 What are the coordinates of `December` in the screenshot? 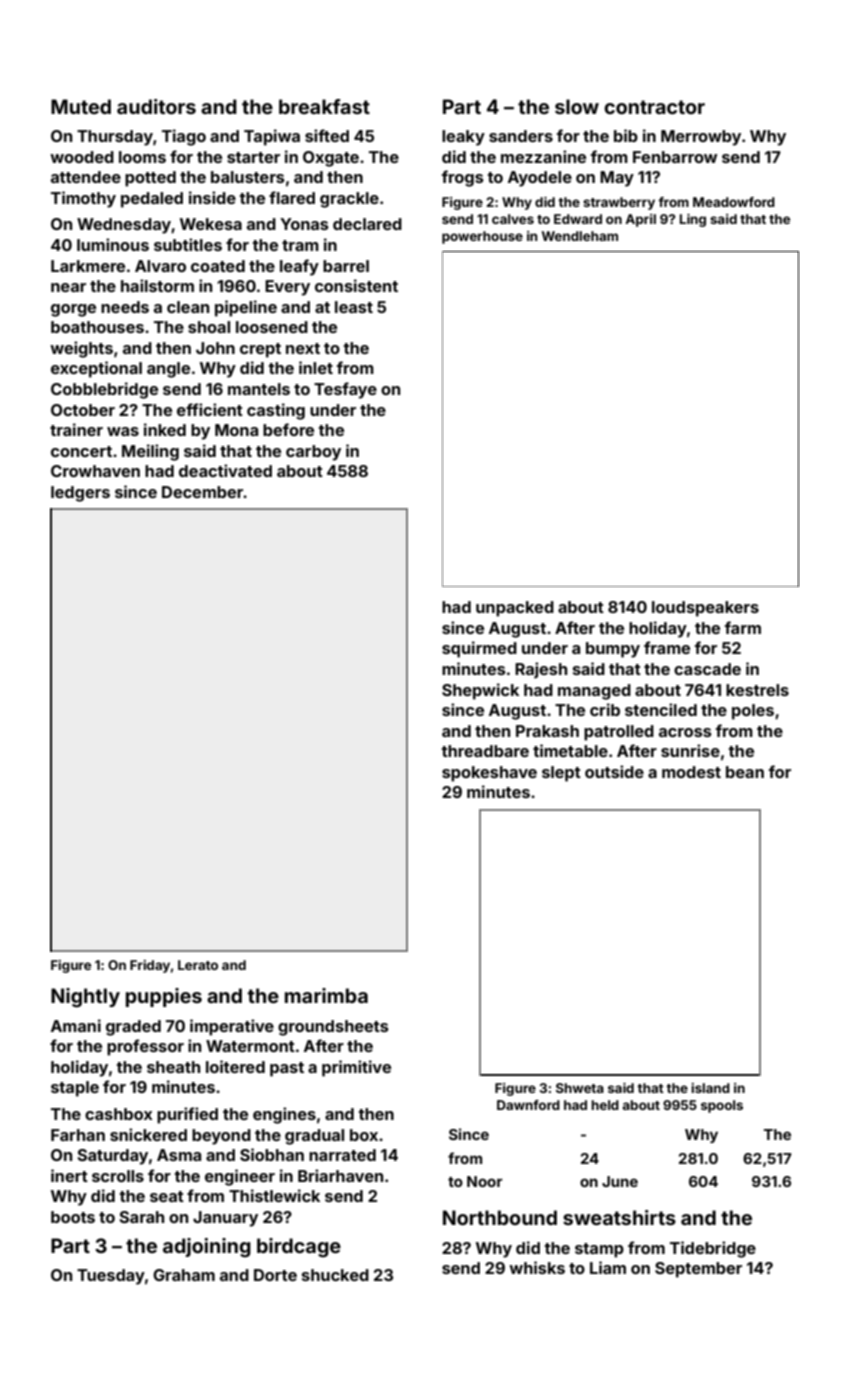 It's located at (202, 492).
